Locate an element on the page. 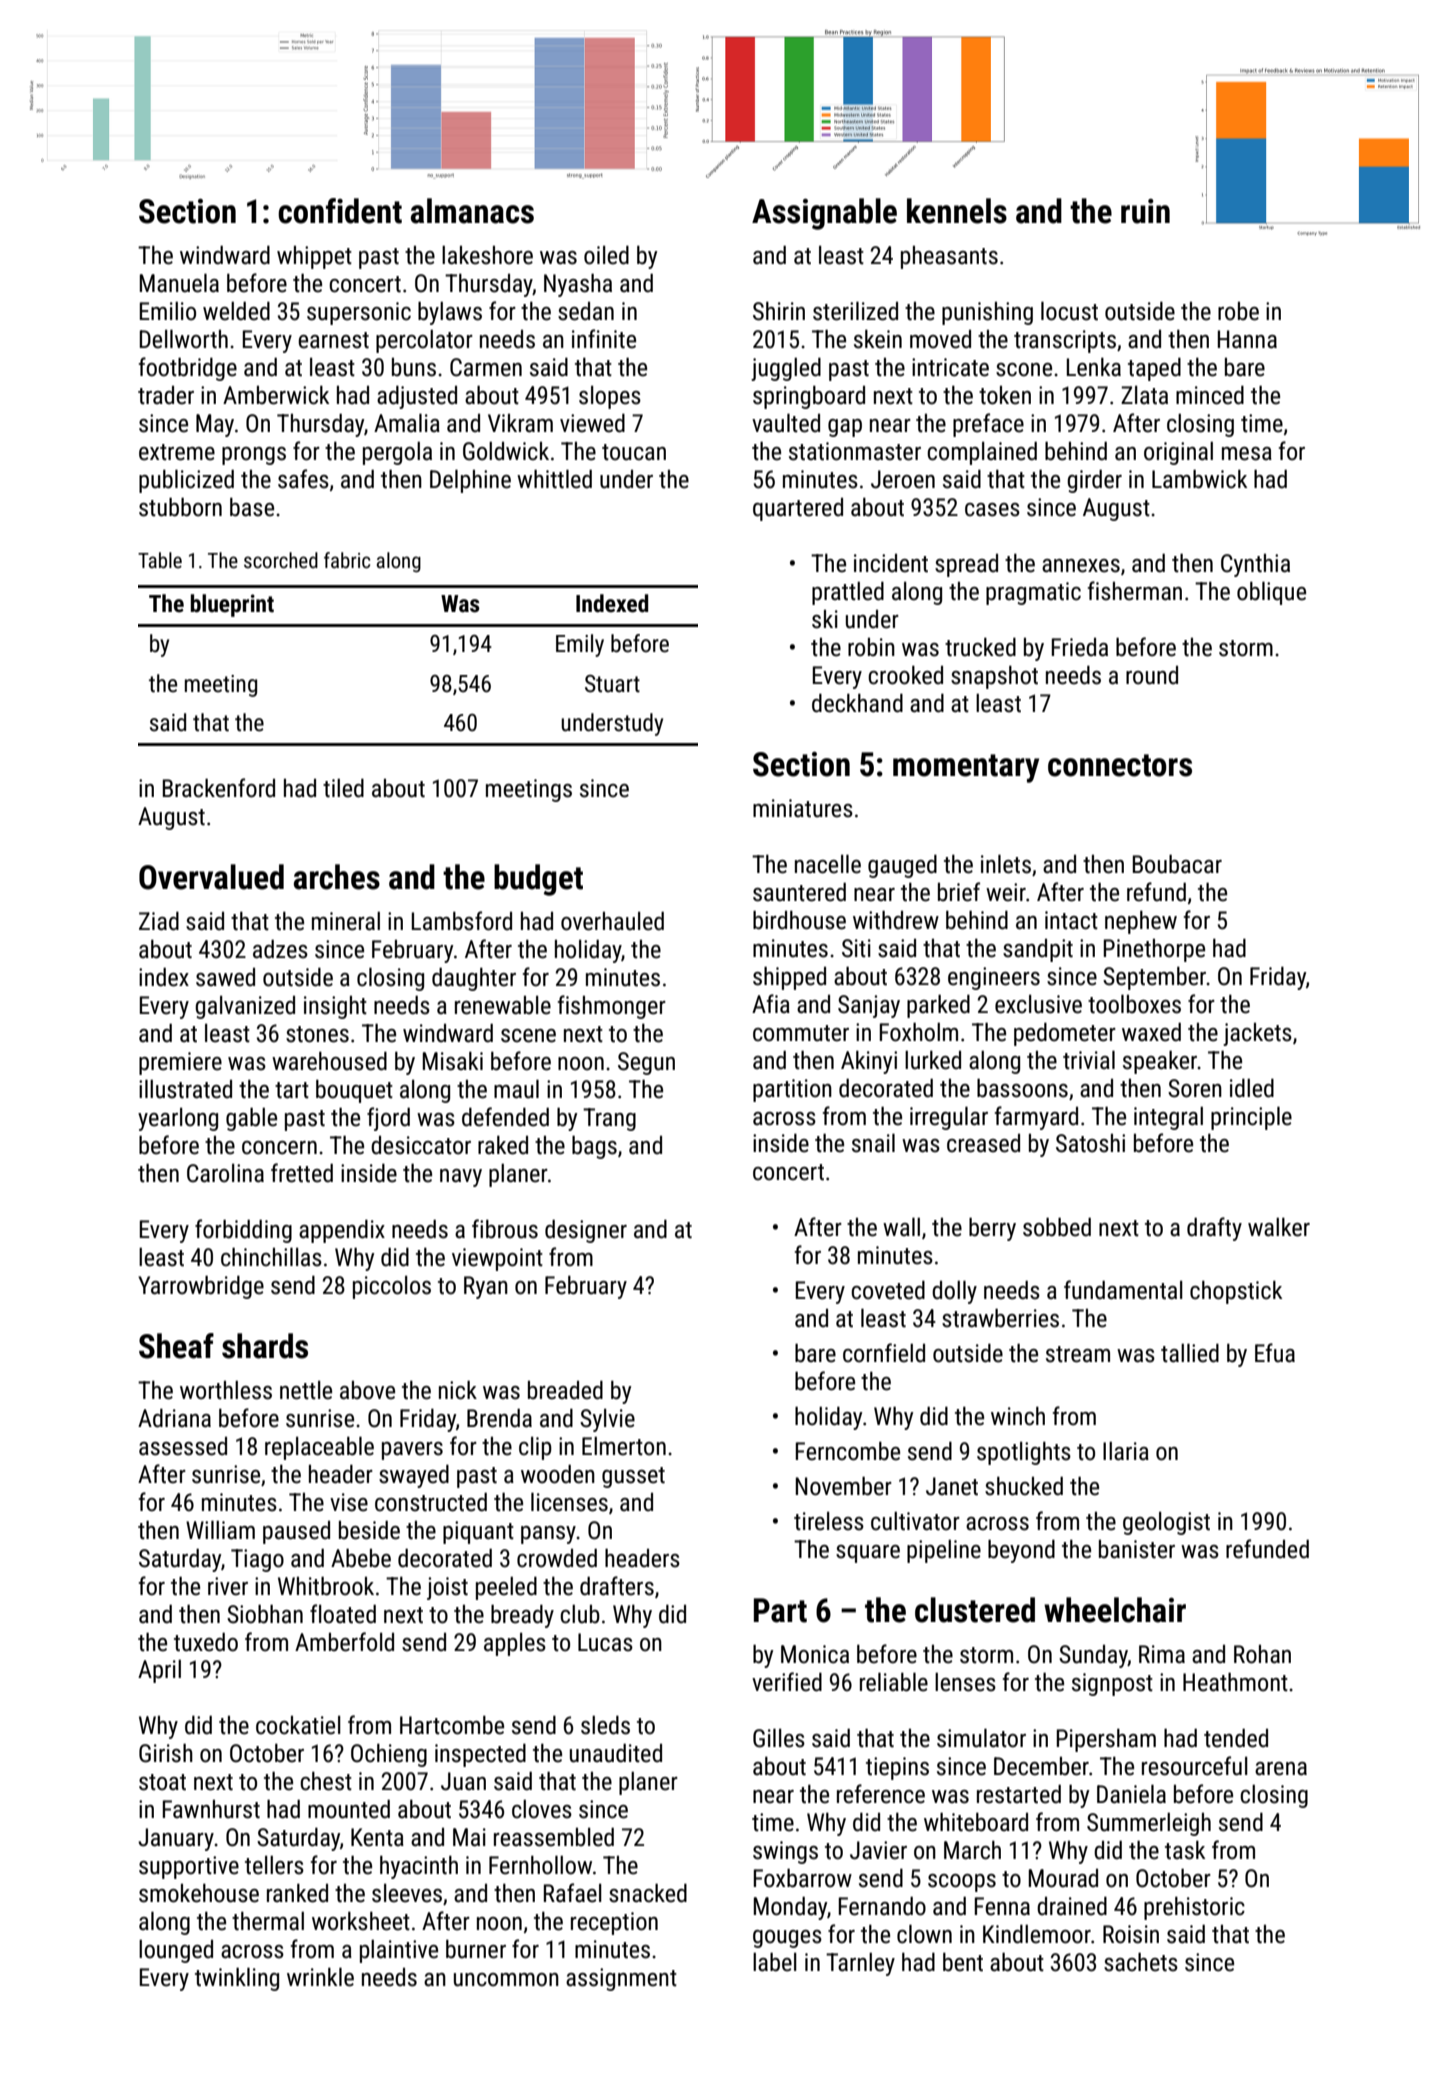  walker is located at coordinates (1279, 1227).
